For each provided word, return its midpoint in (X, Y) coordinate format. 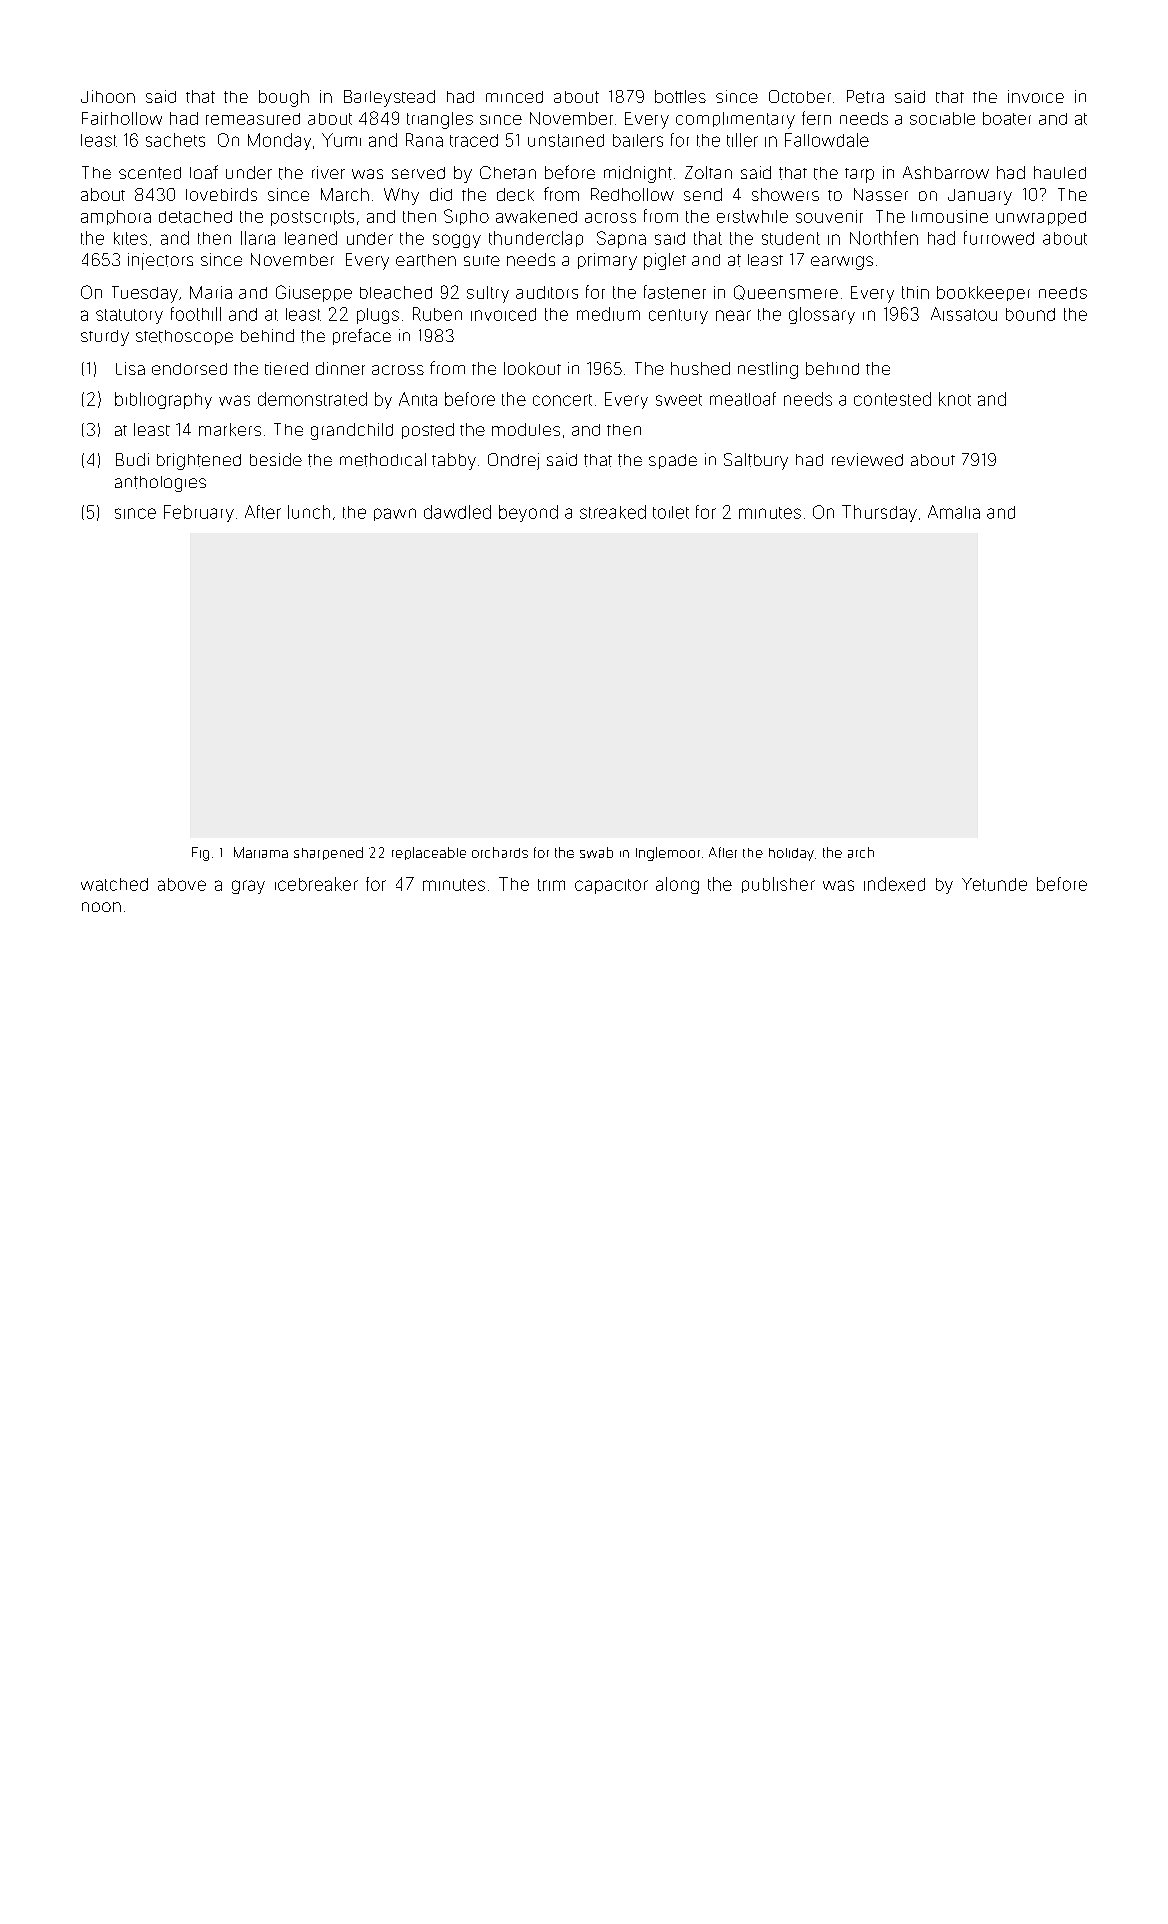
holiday (791, 854)
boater (1007, 118)
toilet (671, 512)
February (199, 513)
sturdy (105, 338)
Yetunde (994, 884)
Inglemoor (668, 854)
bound (1030, 314)
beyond (528, 513)
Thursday (879, 513)
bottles (680, 96)
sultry (488, 294)
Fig (200, 854)
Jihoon (108, 96)
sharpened (328, 853)
